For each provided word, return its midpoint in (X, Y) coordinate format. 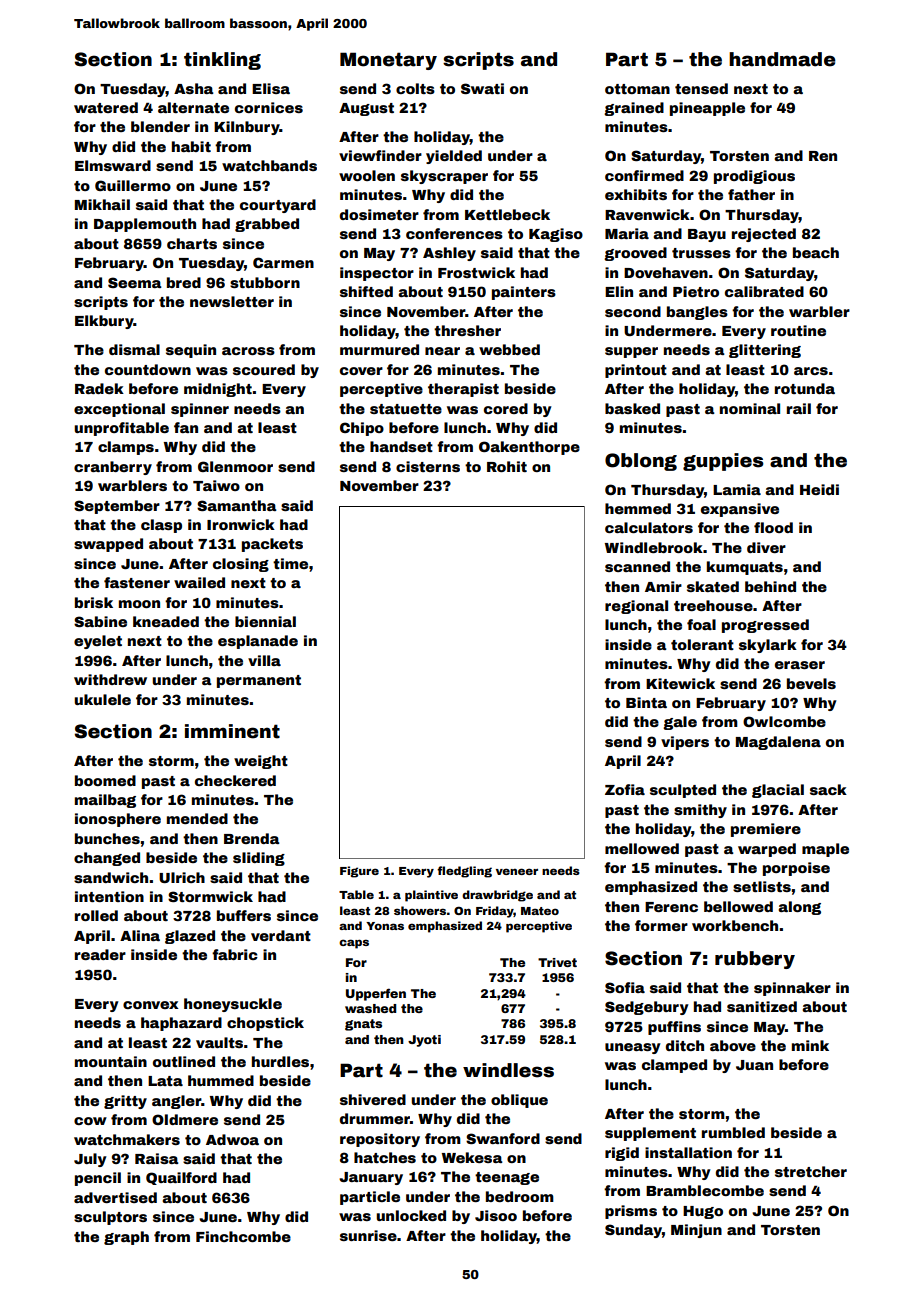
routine (798, 330)
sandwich (111, 877)
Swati (482, 88)
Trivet (557, 962)
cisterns (428, 466)
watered (106, 107)
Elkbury (104, 322)
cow (90, 1121)
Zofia (625, 789)
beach (816, 252)
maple (825, 850)
